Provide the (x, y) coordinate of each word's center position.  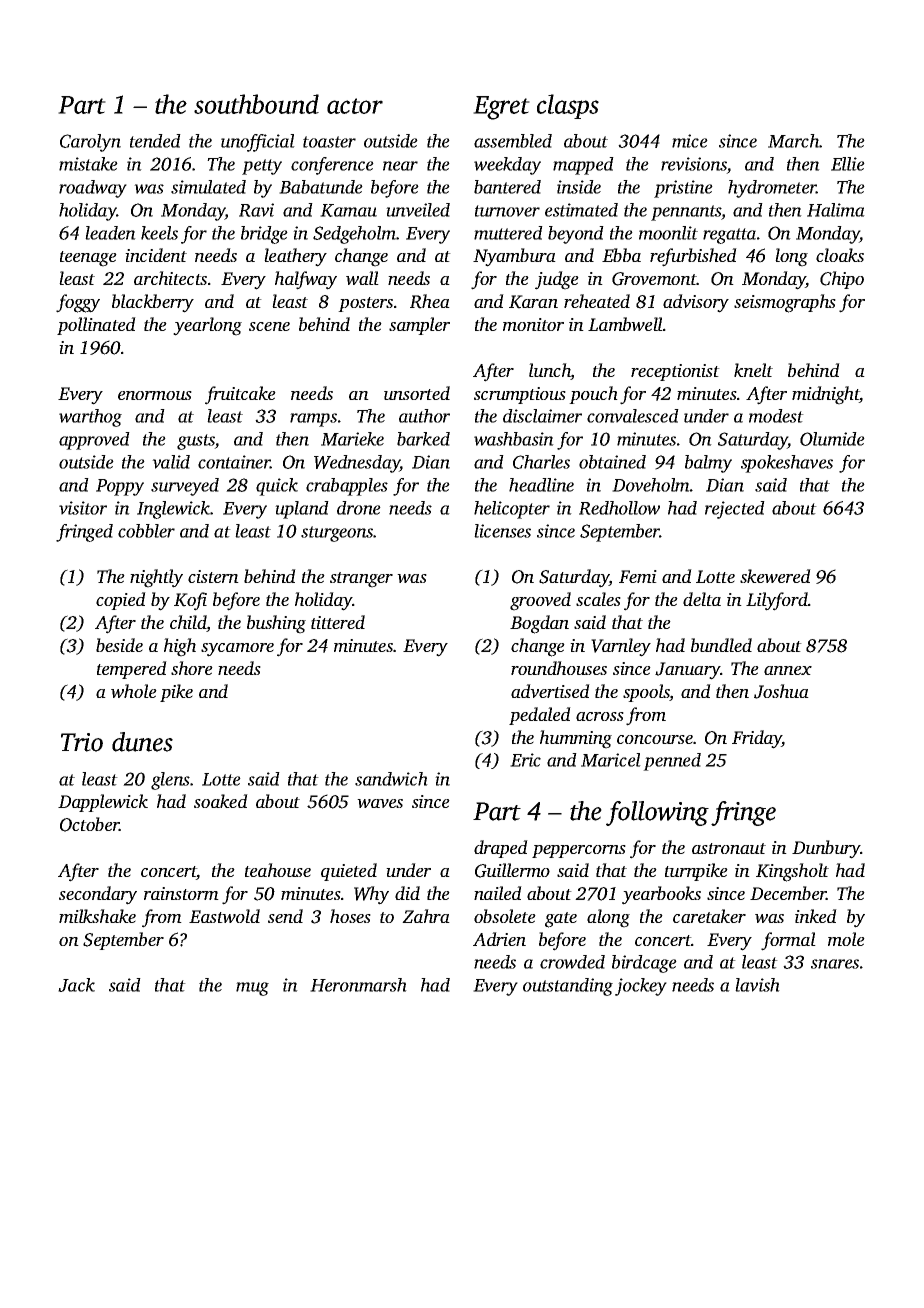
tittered (338, 622)
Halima (836, 210)
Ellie (848, 164)
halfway (306, 280)
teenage (88, 259)
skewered (775, 576)
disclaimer (542, 416)
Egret (501, 108)
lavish (757, 985)
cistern (213, 576)
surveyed (185, 487)
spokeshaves (787, 464)
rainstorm (181, 893)
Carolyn (90, 143)
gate (561, 920)
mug (252, 989)
